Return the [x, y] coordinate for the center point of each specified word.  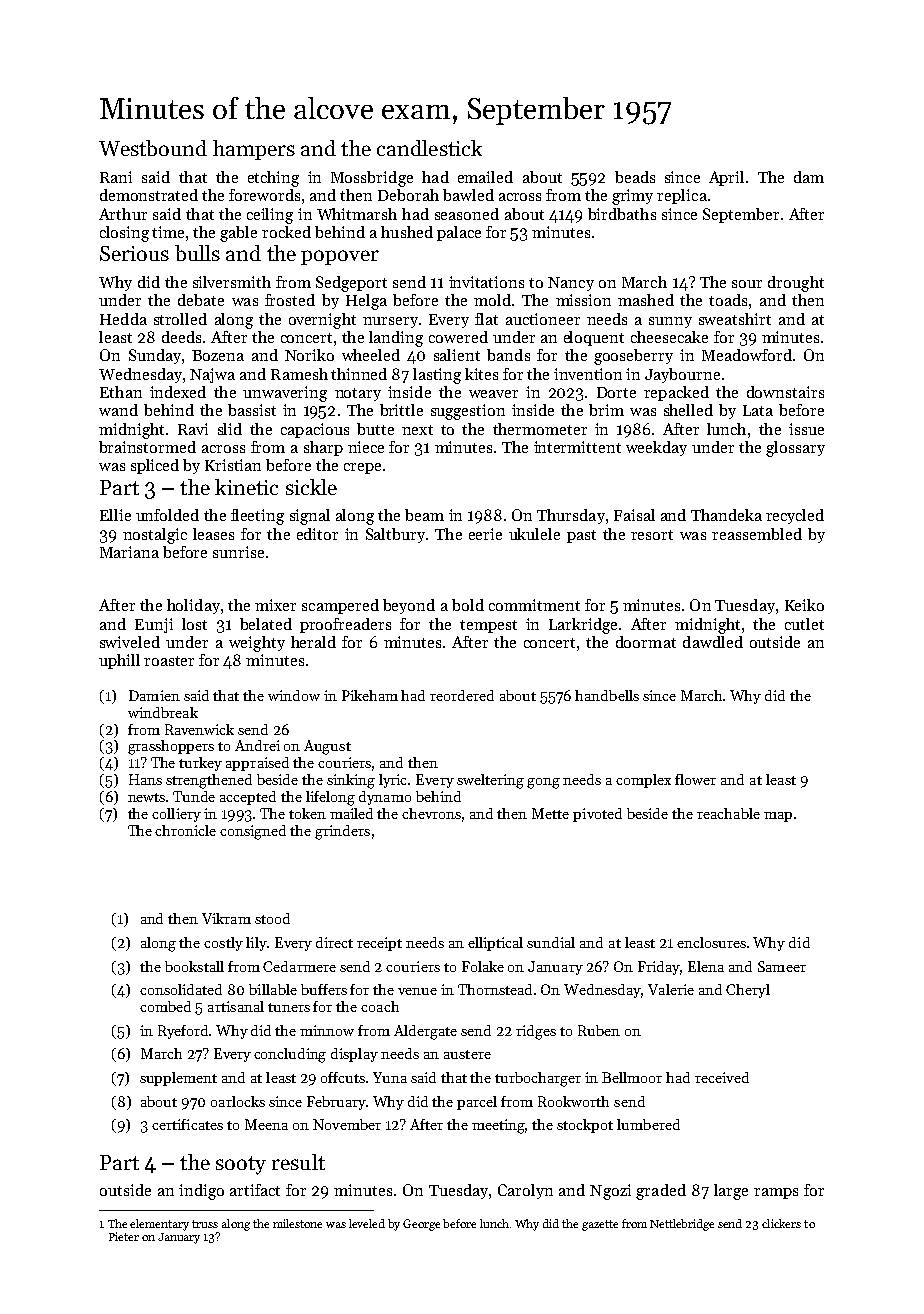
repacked [676, 393]
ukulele [534, 534]
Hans [145, 779]
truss [205, 1224]
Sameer [782, 966]
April [726, 178]
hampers [254, 150]
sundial [551, 942]
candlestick [429, 148]
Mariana [129, 552]
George [421, 1225]
